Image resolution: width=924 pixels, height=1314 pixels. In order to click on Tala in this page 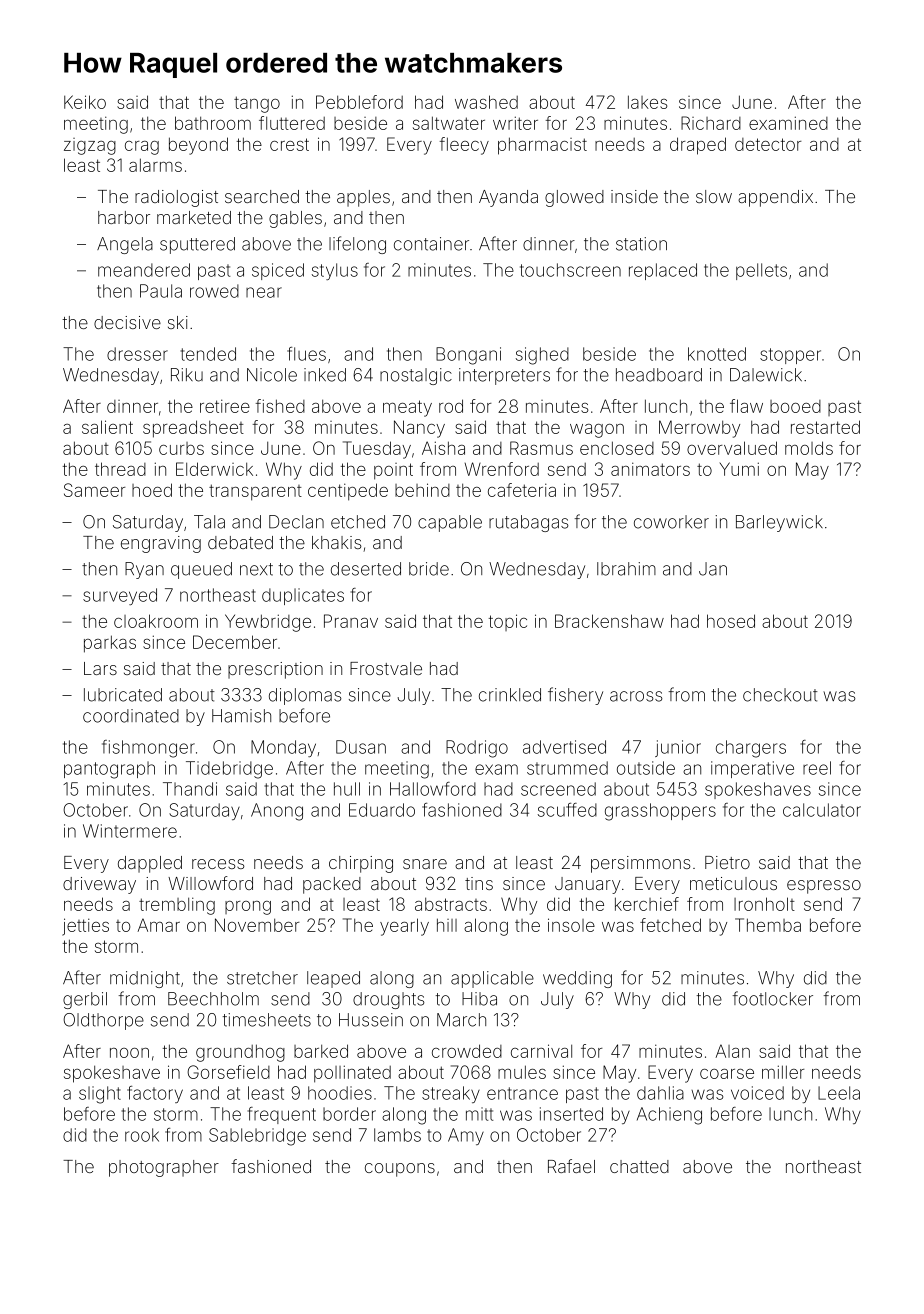, I will do `click(209, 522)`.
